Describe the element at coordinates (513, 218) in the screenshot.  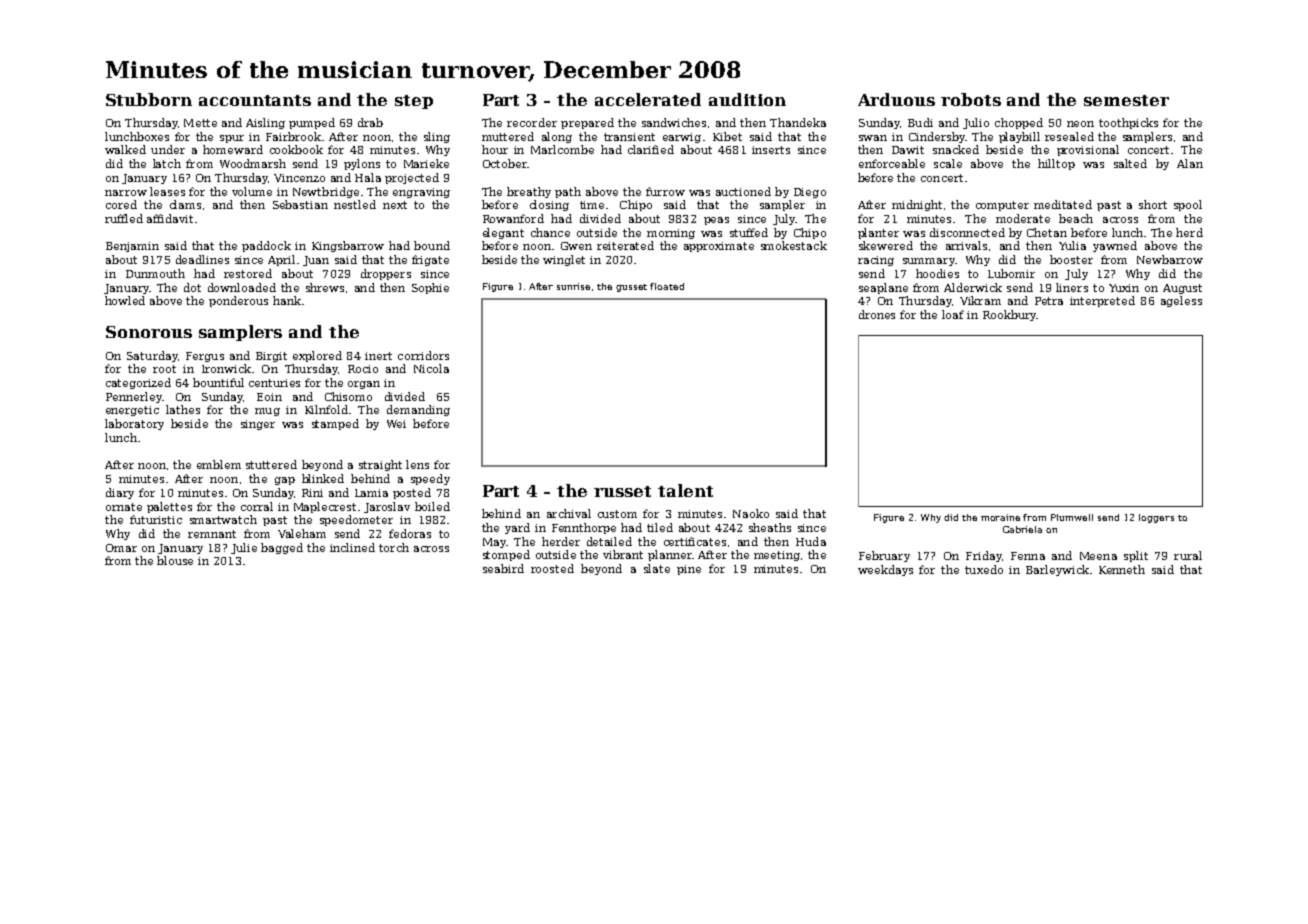
I see `Rowanford` at that location.
